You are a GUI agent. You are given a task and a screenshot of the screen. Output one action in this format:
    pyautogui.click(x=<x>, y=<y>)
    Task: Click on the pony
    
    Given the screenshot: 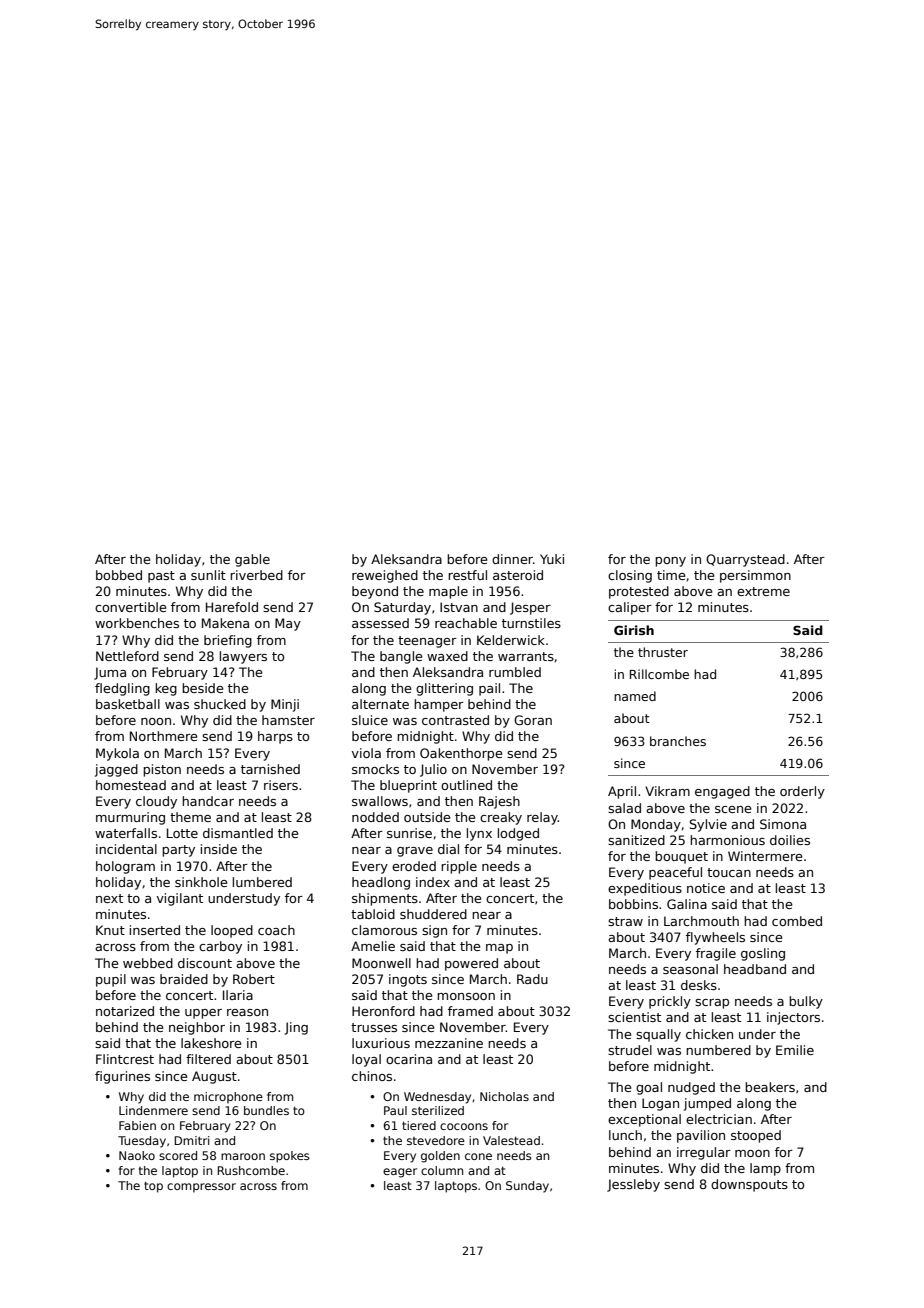 What is the action you would take?
    pyautogui.click(x=670, y=562)
